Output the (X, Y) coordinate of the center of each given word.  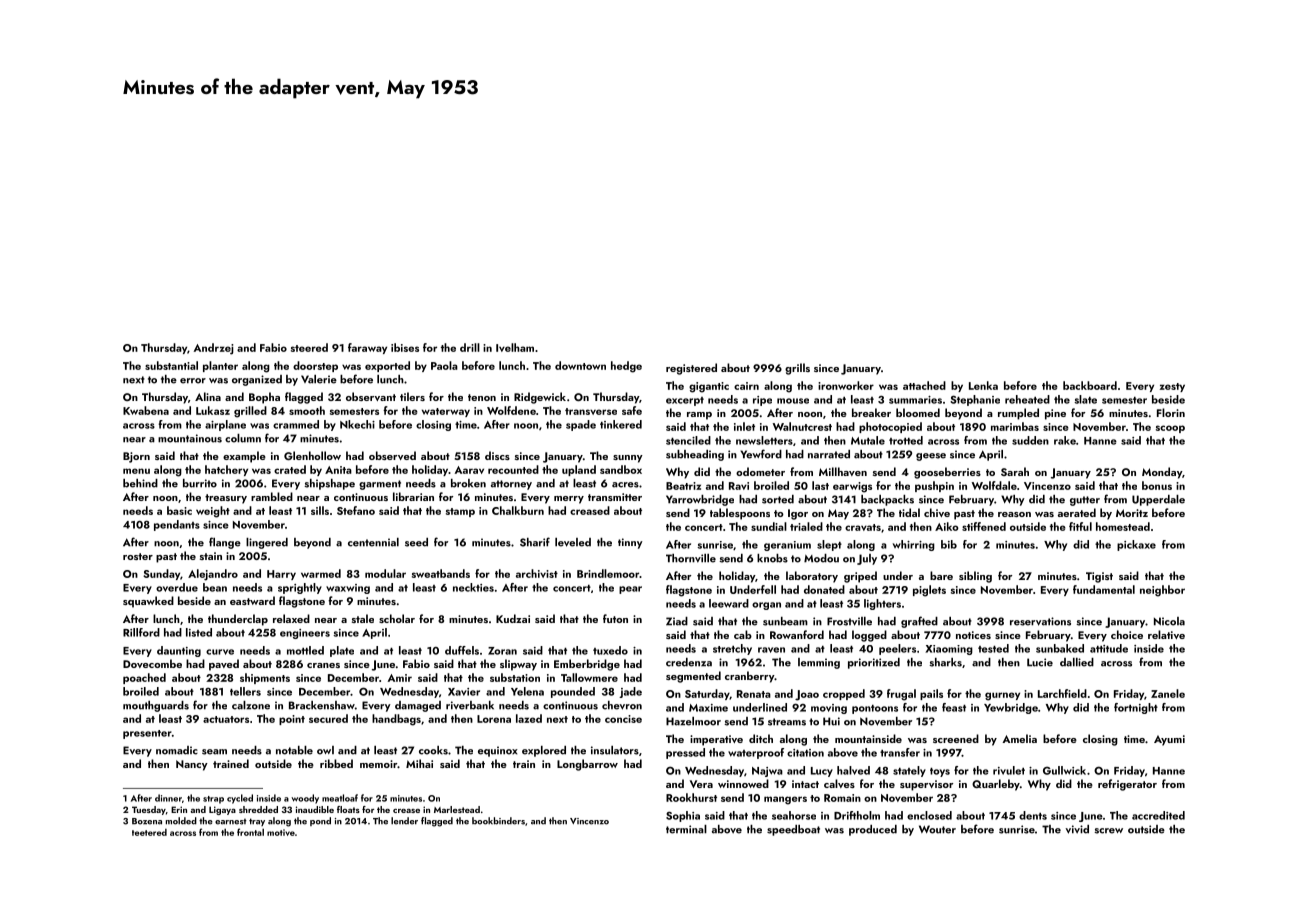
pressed (685, 753)
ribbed (336, 763)
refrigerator (1127, 785)
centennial (373, 542)
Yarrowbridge (700, 500)
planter (220, 366)
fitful (1080, 526)
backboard (1090, 385)
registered (691, 369)
